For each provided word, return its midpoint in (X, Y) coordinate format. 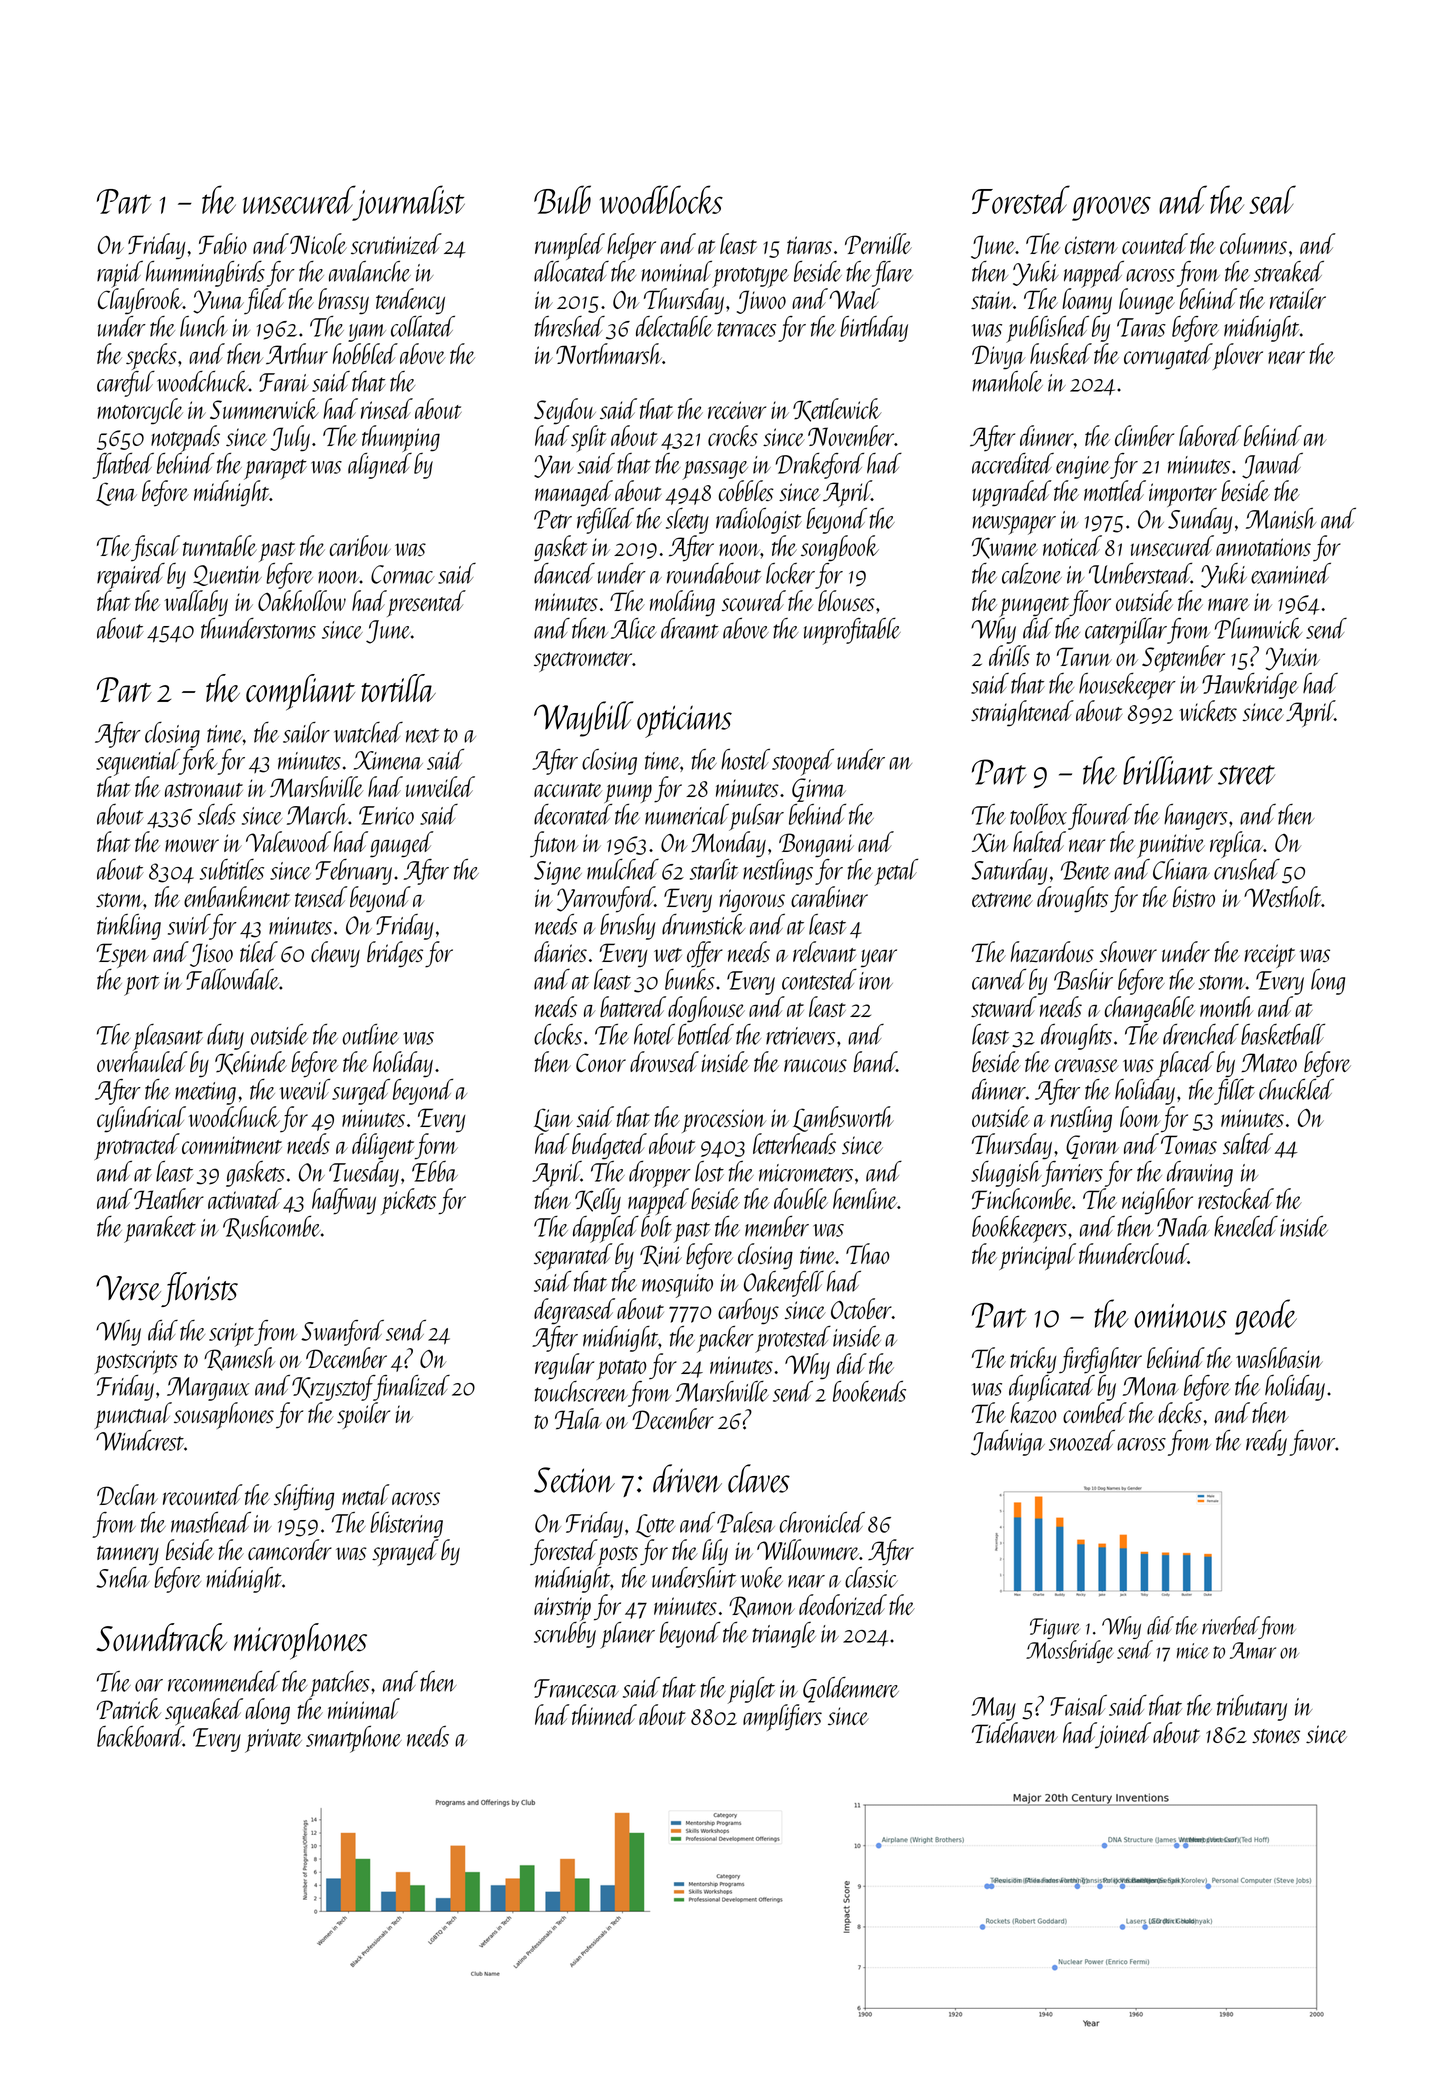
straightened (1022, 713)
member (777, 1226)
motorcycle (140, 411)
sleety (687, 521)
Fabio (223, 244)
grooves (1111, 208)
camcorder (290, 1549)
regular (564, 1366)
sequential (138, 762)
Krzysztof (333, 1388)
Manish (1281, 518)
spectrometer (583, 662)
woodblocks (661, 199)
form (436, 1146)
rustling (1081, 1119)
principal (1037, 1256)
